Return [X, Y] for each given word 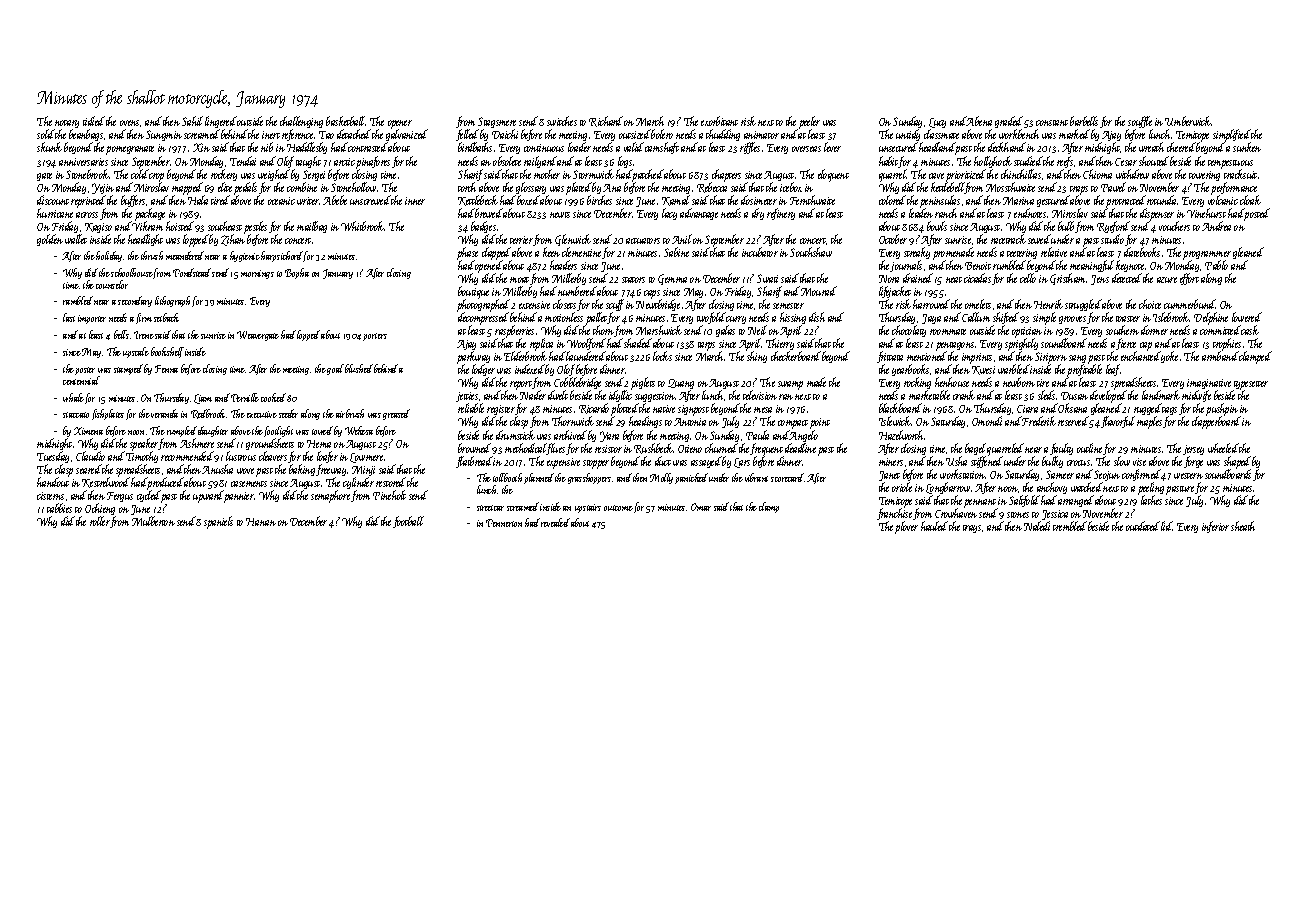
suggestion [655, 398]
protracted [1126, 201]
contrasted [367, 147]
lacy [669, 214]
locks [662, 356]
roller [100, 521]
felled [467, 136]
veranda [164, 413]
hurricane [55, 213]
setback [166, 317]
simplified [1232, 136]
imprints [977, 358]
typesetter [1250, 386]
